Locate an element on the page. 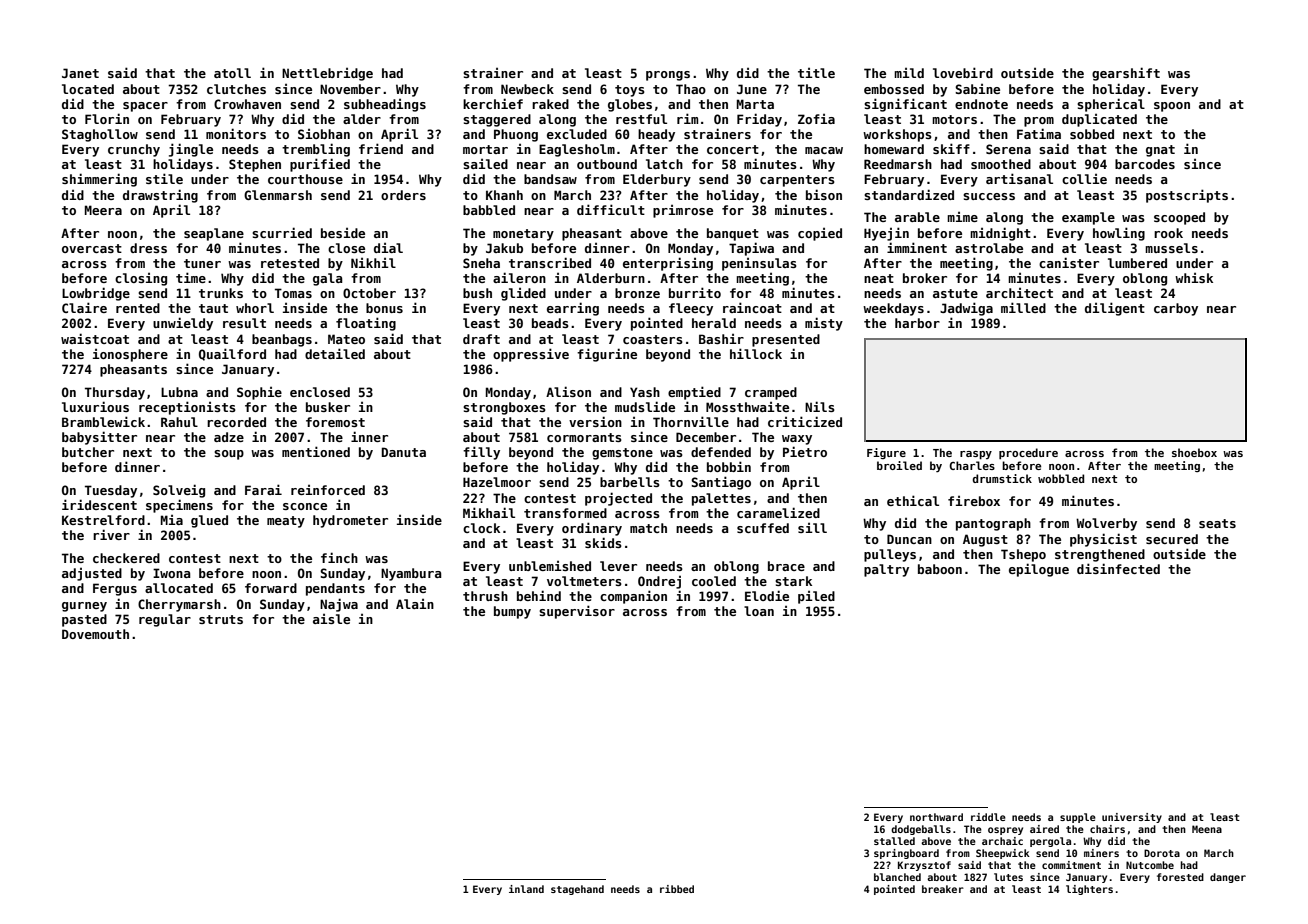  Glenmarsh is located at coordinates (278, 195).
